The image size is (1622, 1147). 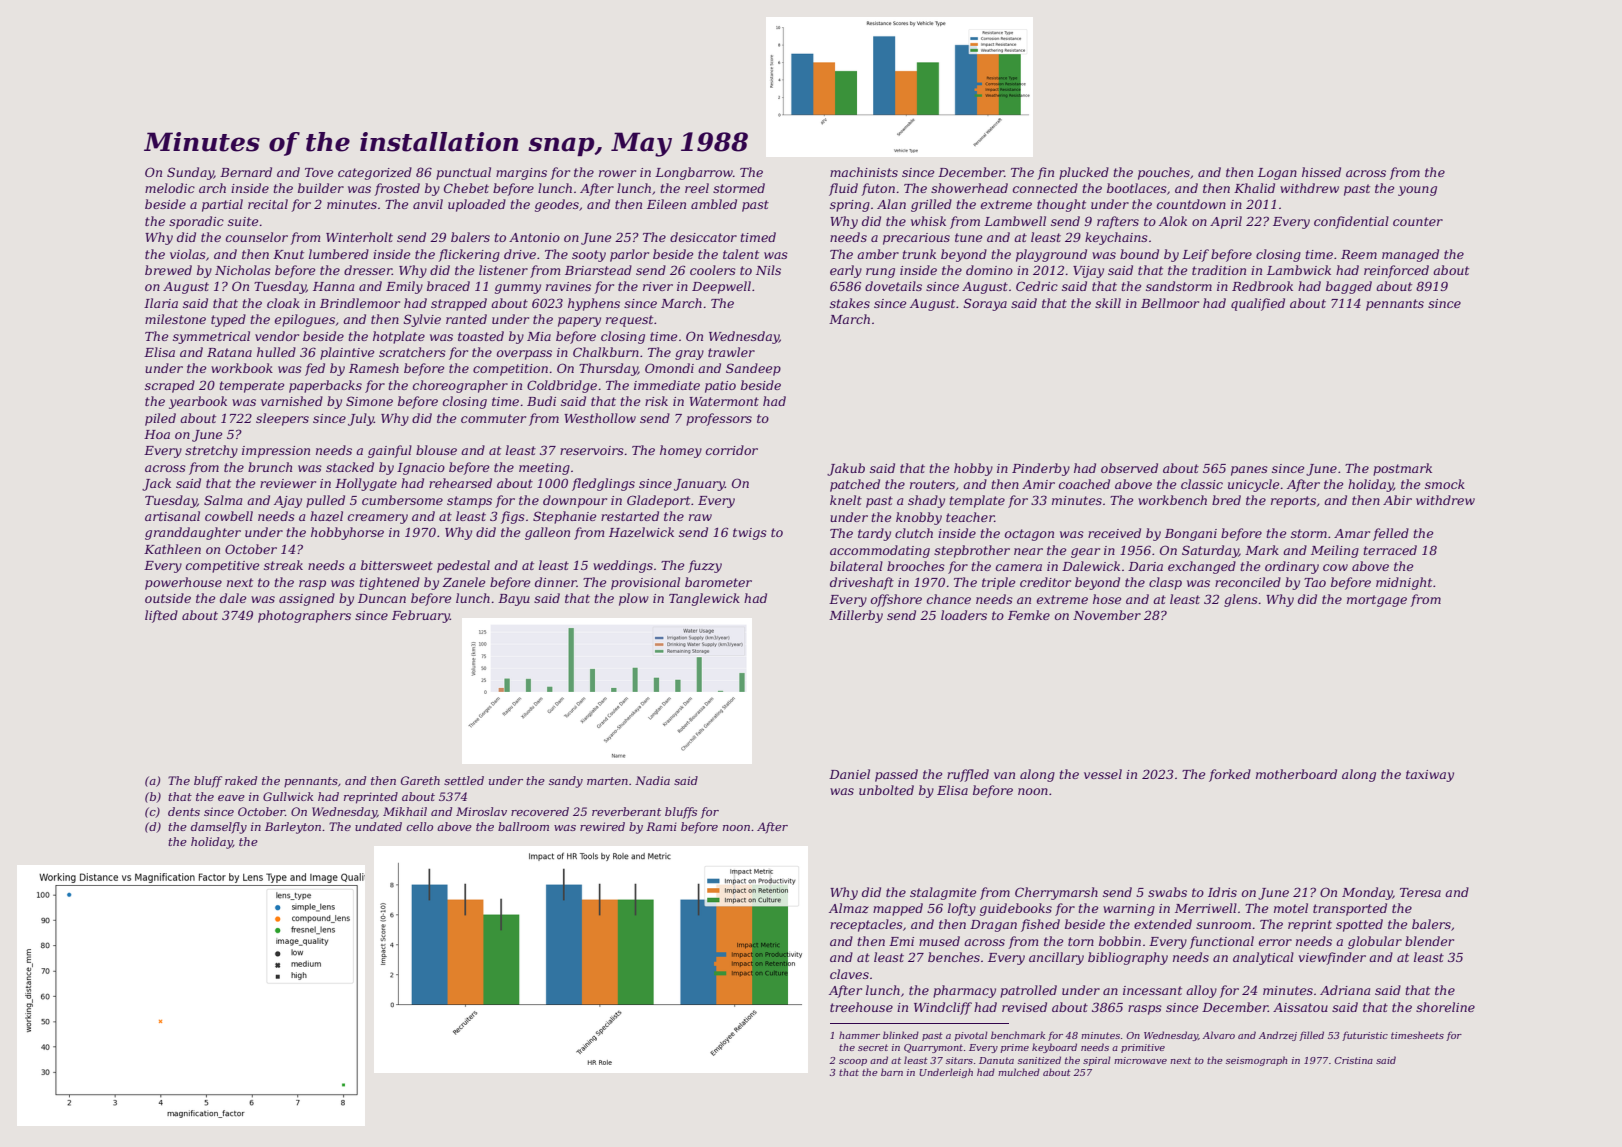 I want to click on Sandeep, so click(x=753, y=369).
